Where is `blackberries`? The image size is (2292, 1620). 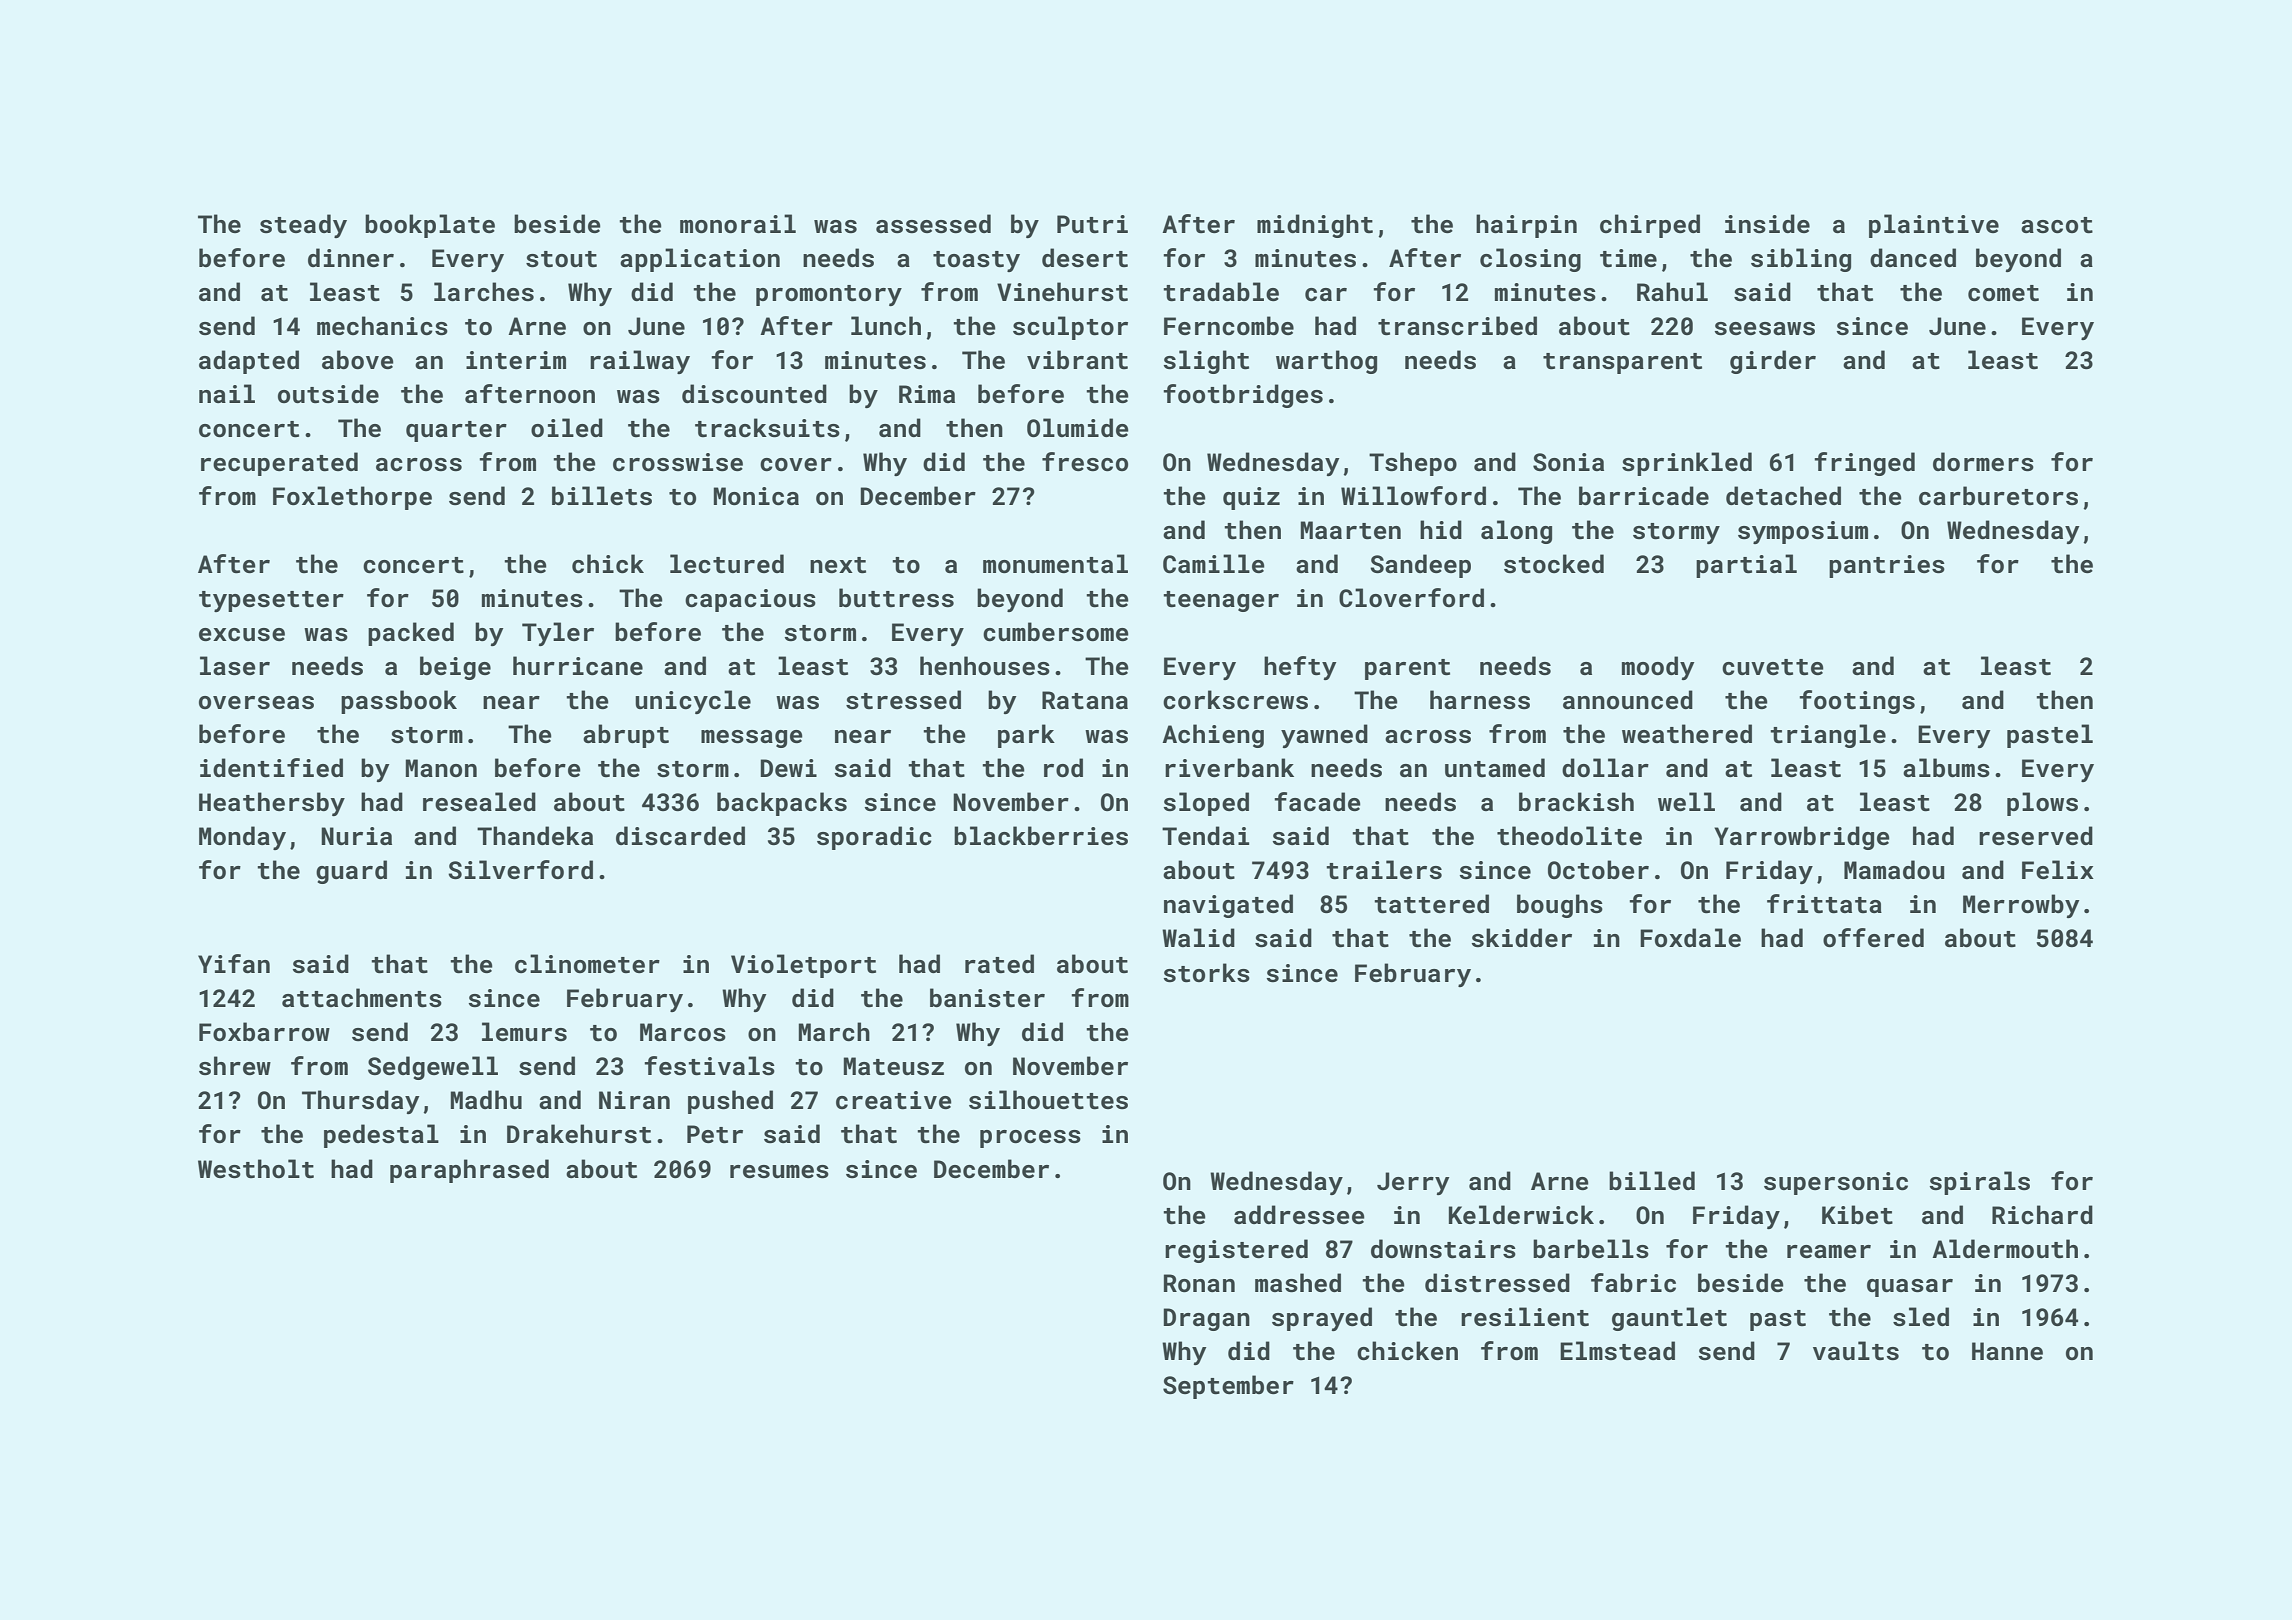 blackberries is located at coordinates (1041, 836).
